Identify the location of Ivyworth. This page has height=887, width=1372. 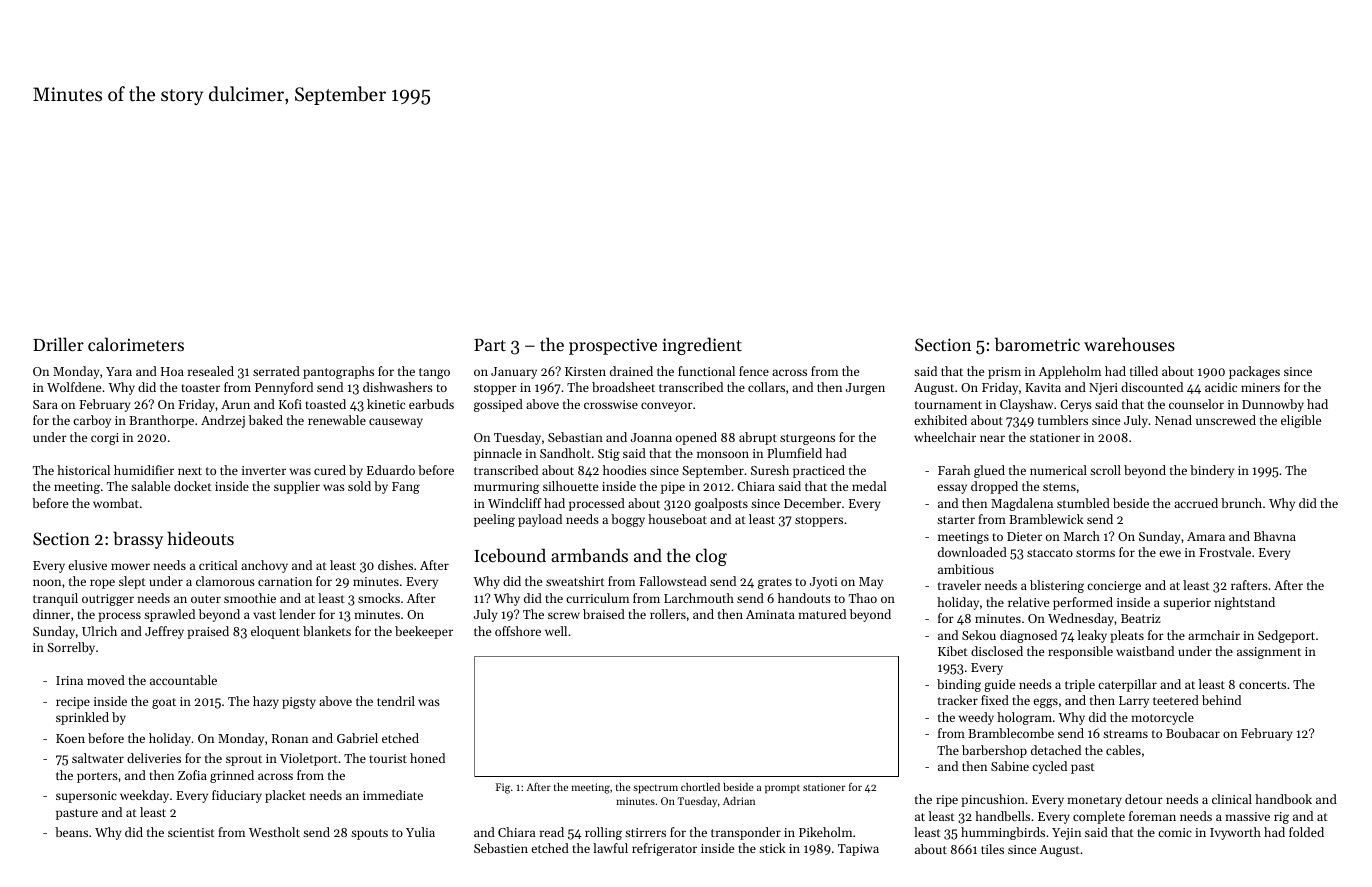
(1235, 833).
